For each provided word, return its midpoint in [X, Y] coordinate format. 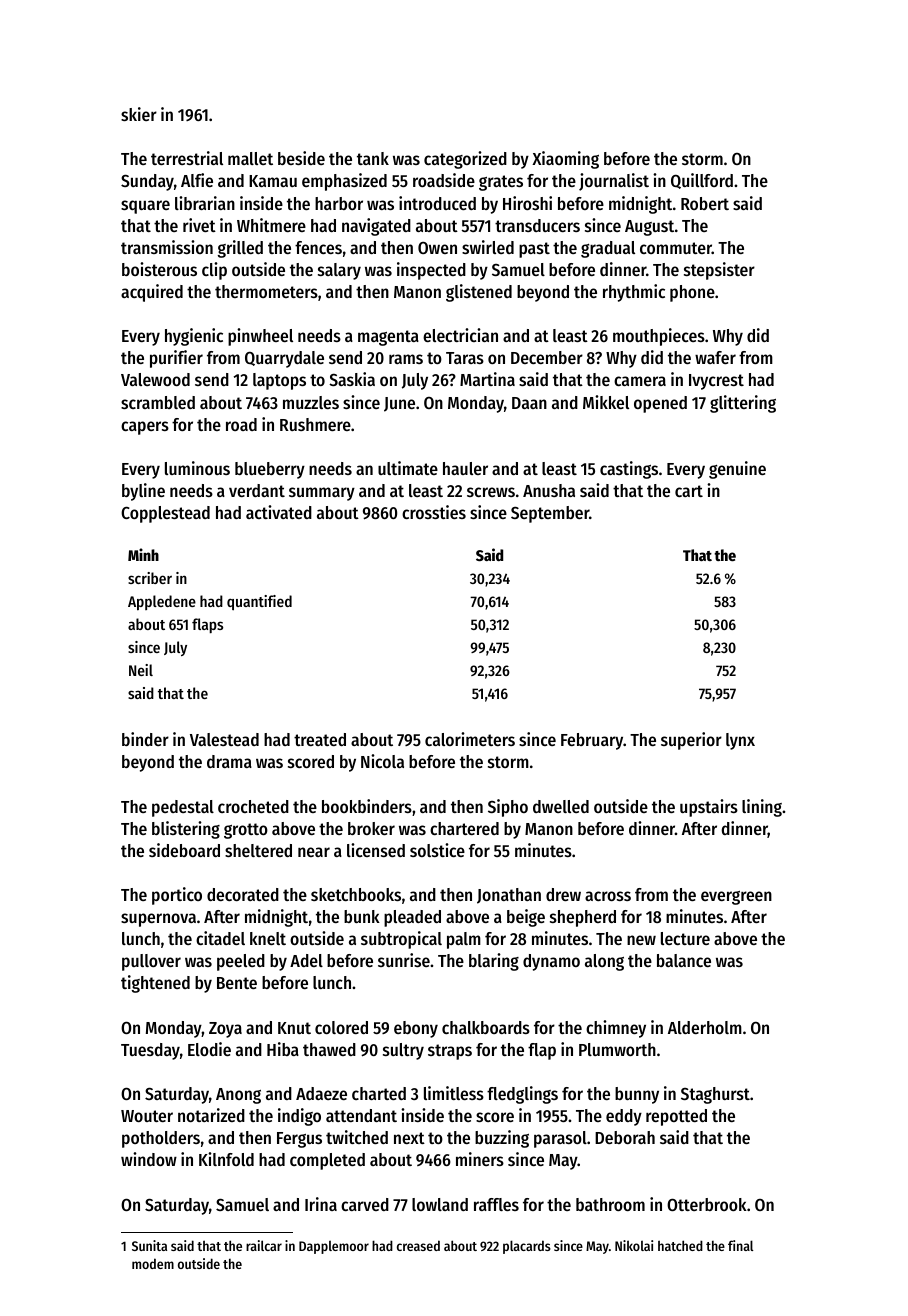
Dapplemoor [334, 1247]
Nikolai [634, 1245]
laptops [279, 381]
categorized [465, 160]
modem [153, 1263]
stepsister [719, 271]
